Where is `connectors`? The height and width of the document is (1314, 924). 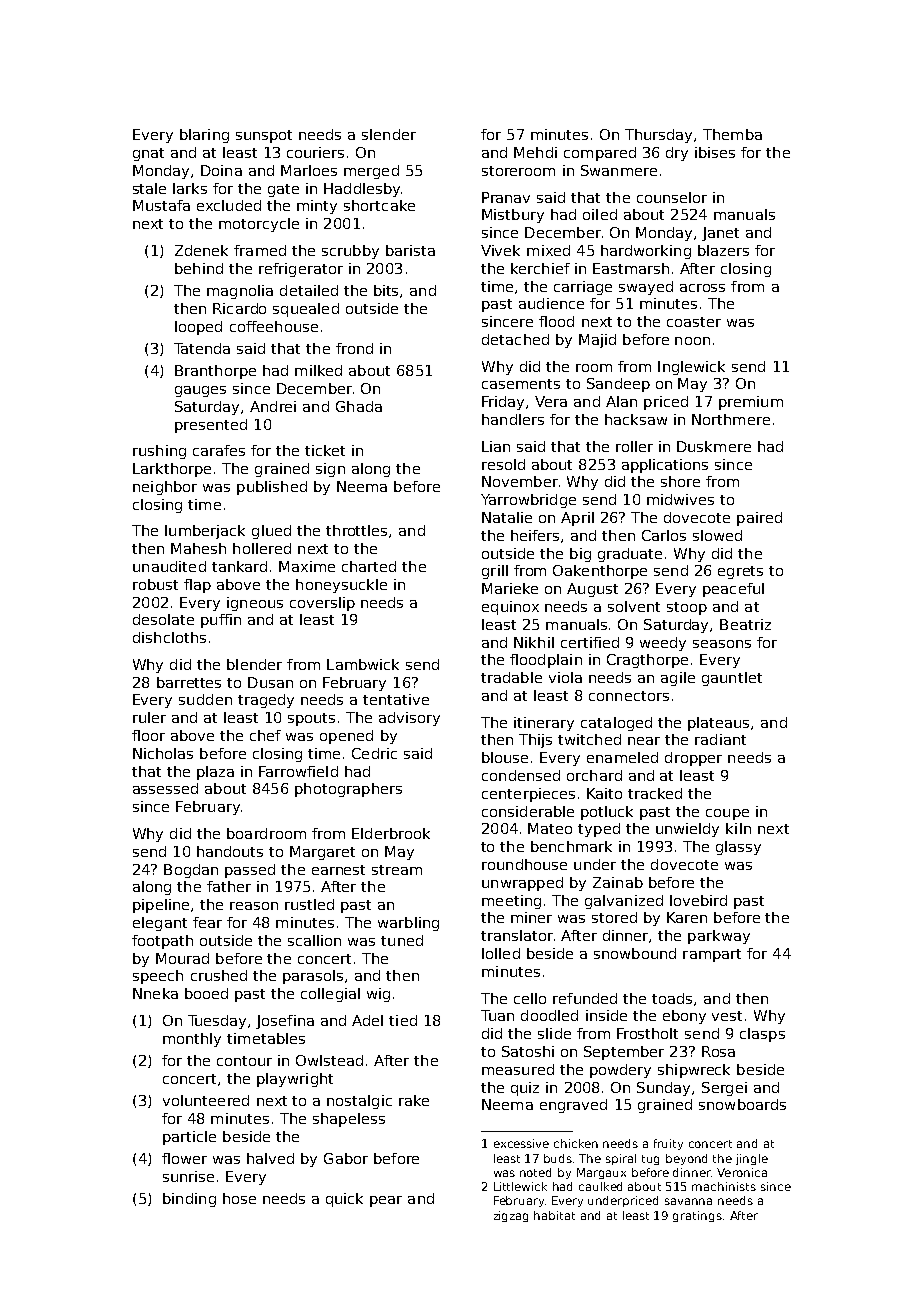
connectors is located at coordinates (629, 696).
